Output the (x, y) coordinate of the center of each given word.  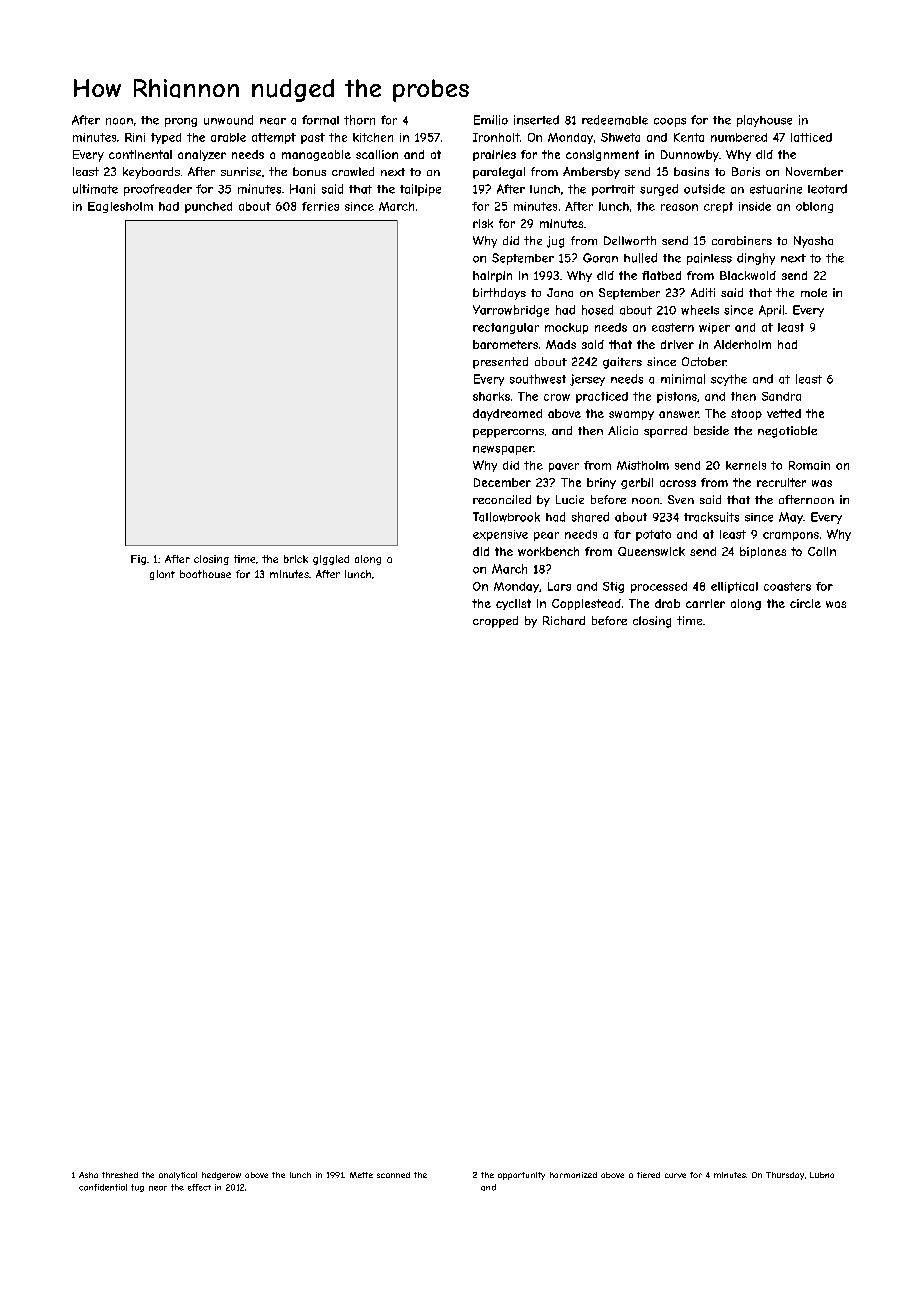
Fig (138, 560)
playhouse (764, 121)
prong (181, 122)
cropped (495, 622)
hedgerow (221, 1176)
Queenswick (651, 551)
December (502, 482)
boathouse (205, 574)
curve (675, 1175)
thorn (359, 120)
